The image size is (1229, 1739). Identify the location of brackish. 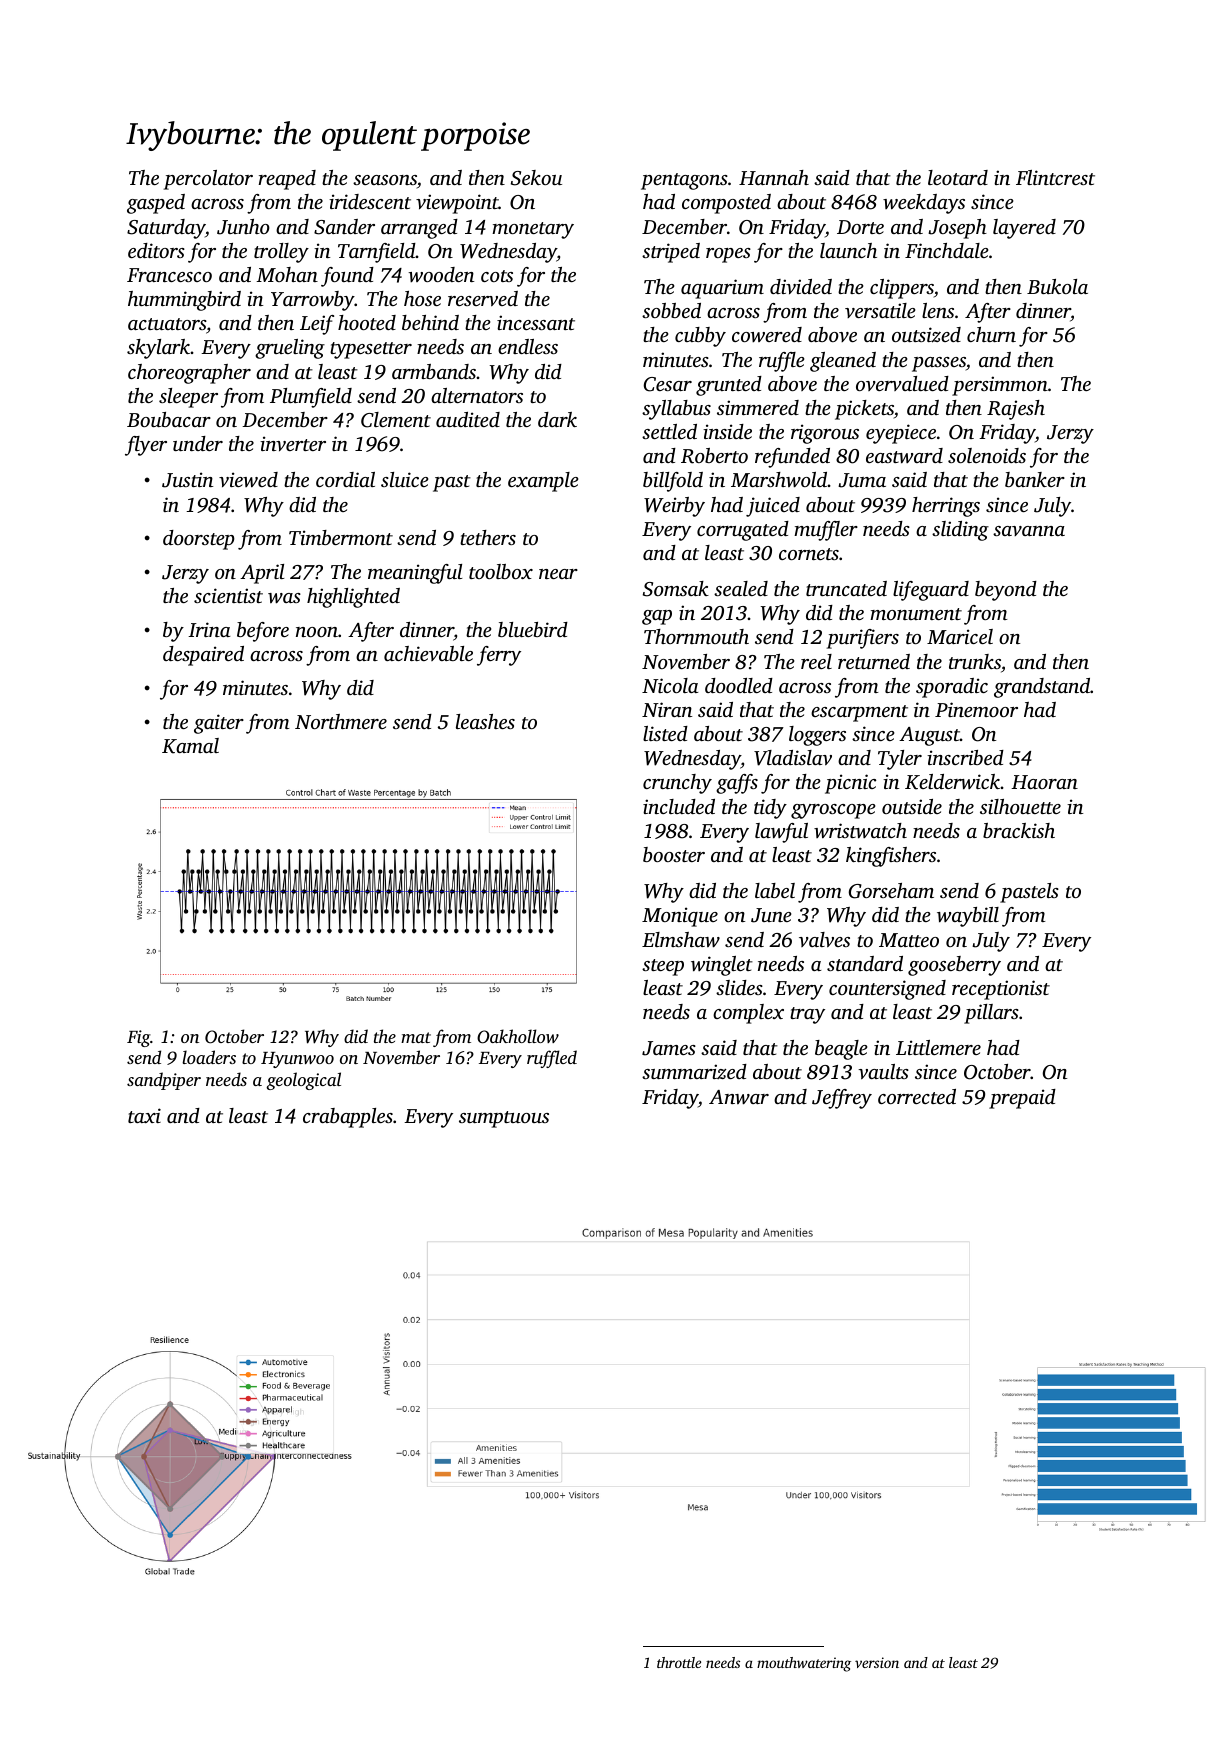
(1019, 830).
